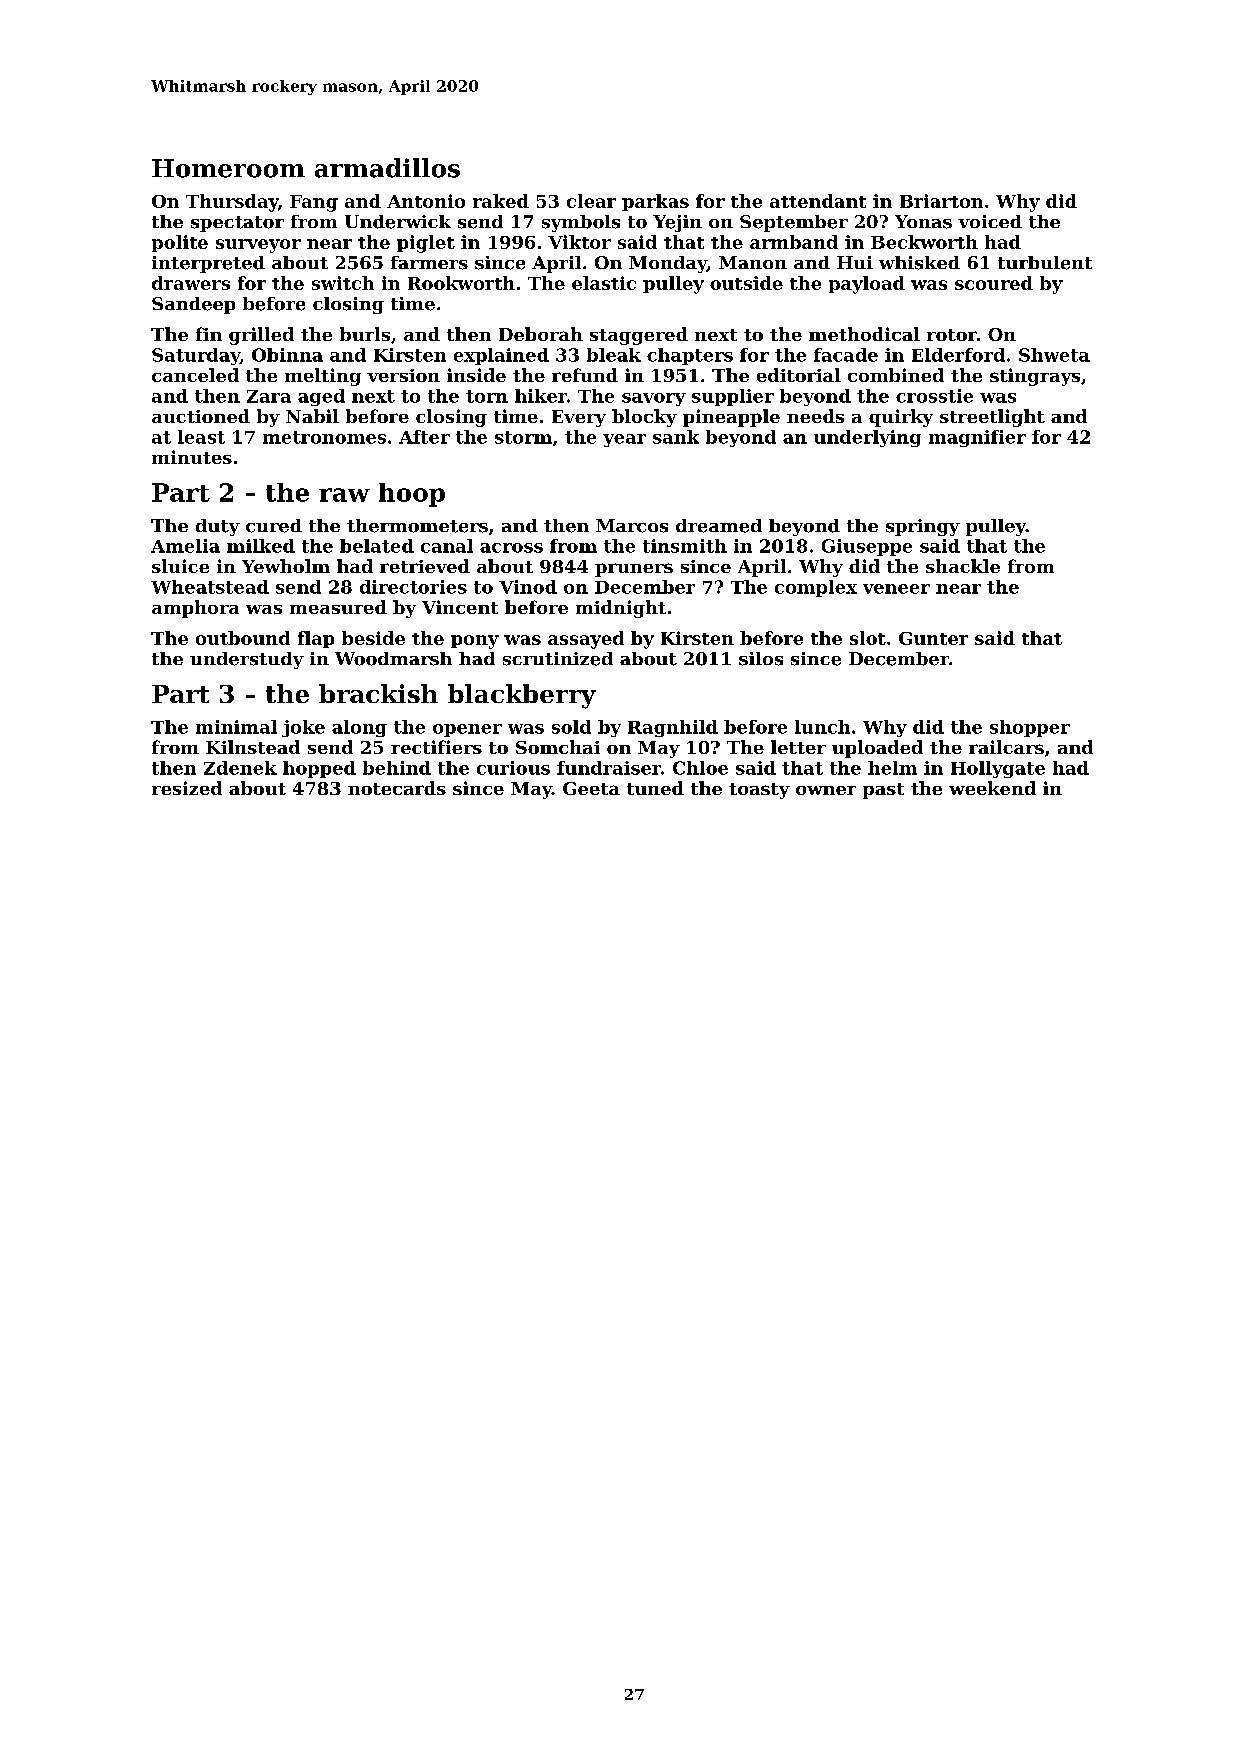 The image size is (1247, 1764). I want to click on springy, so click(923, 527).
